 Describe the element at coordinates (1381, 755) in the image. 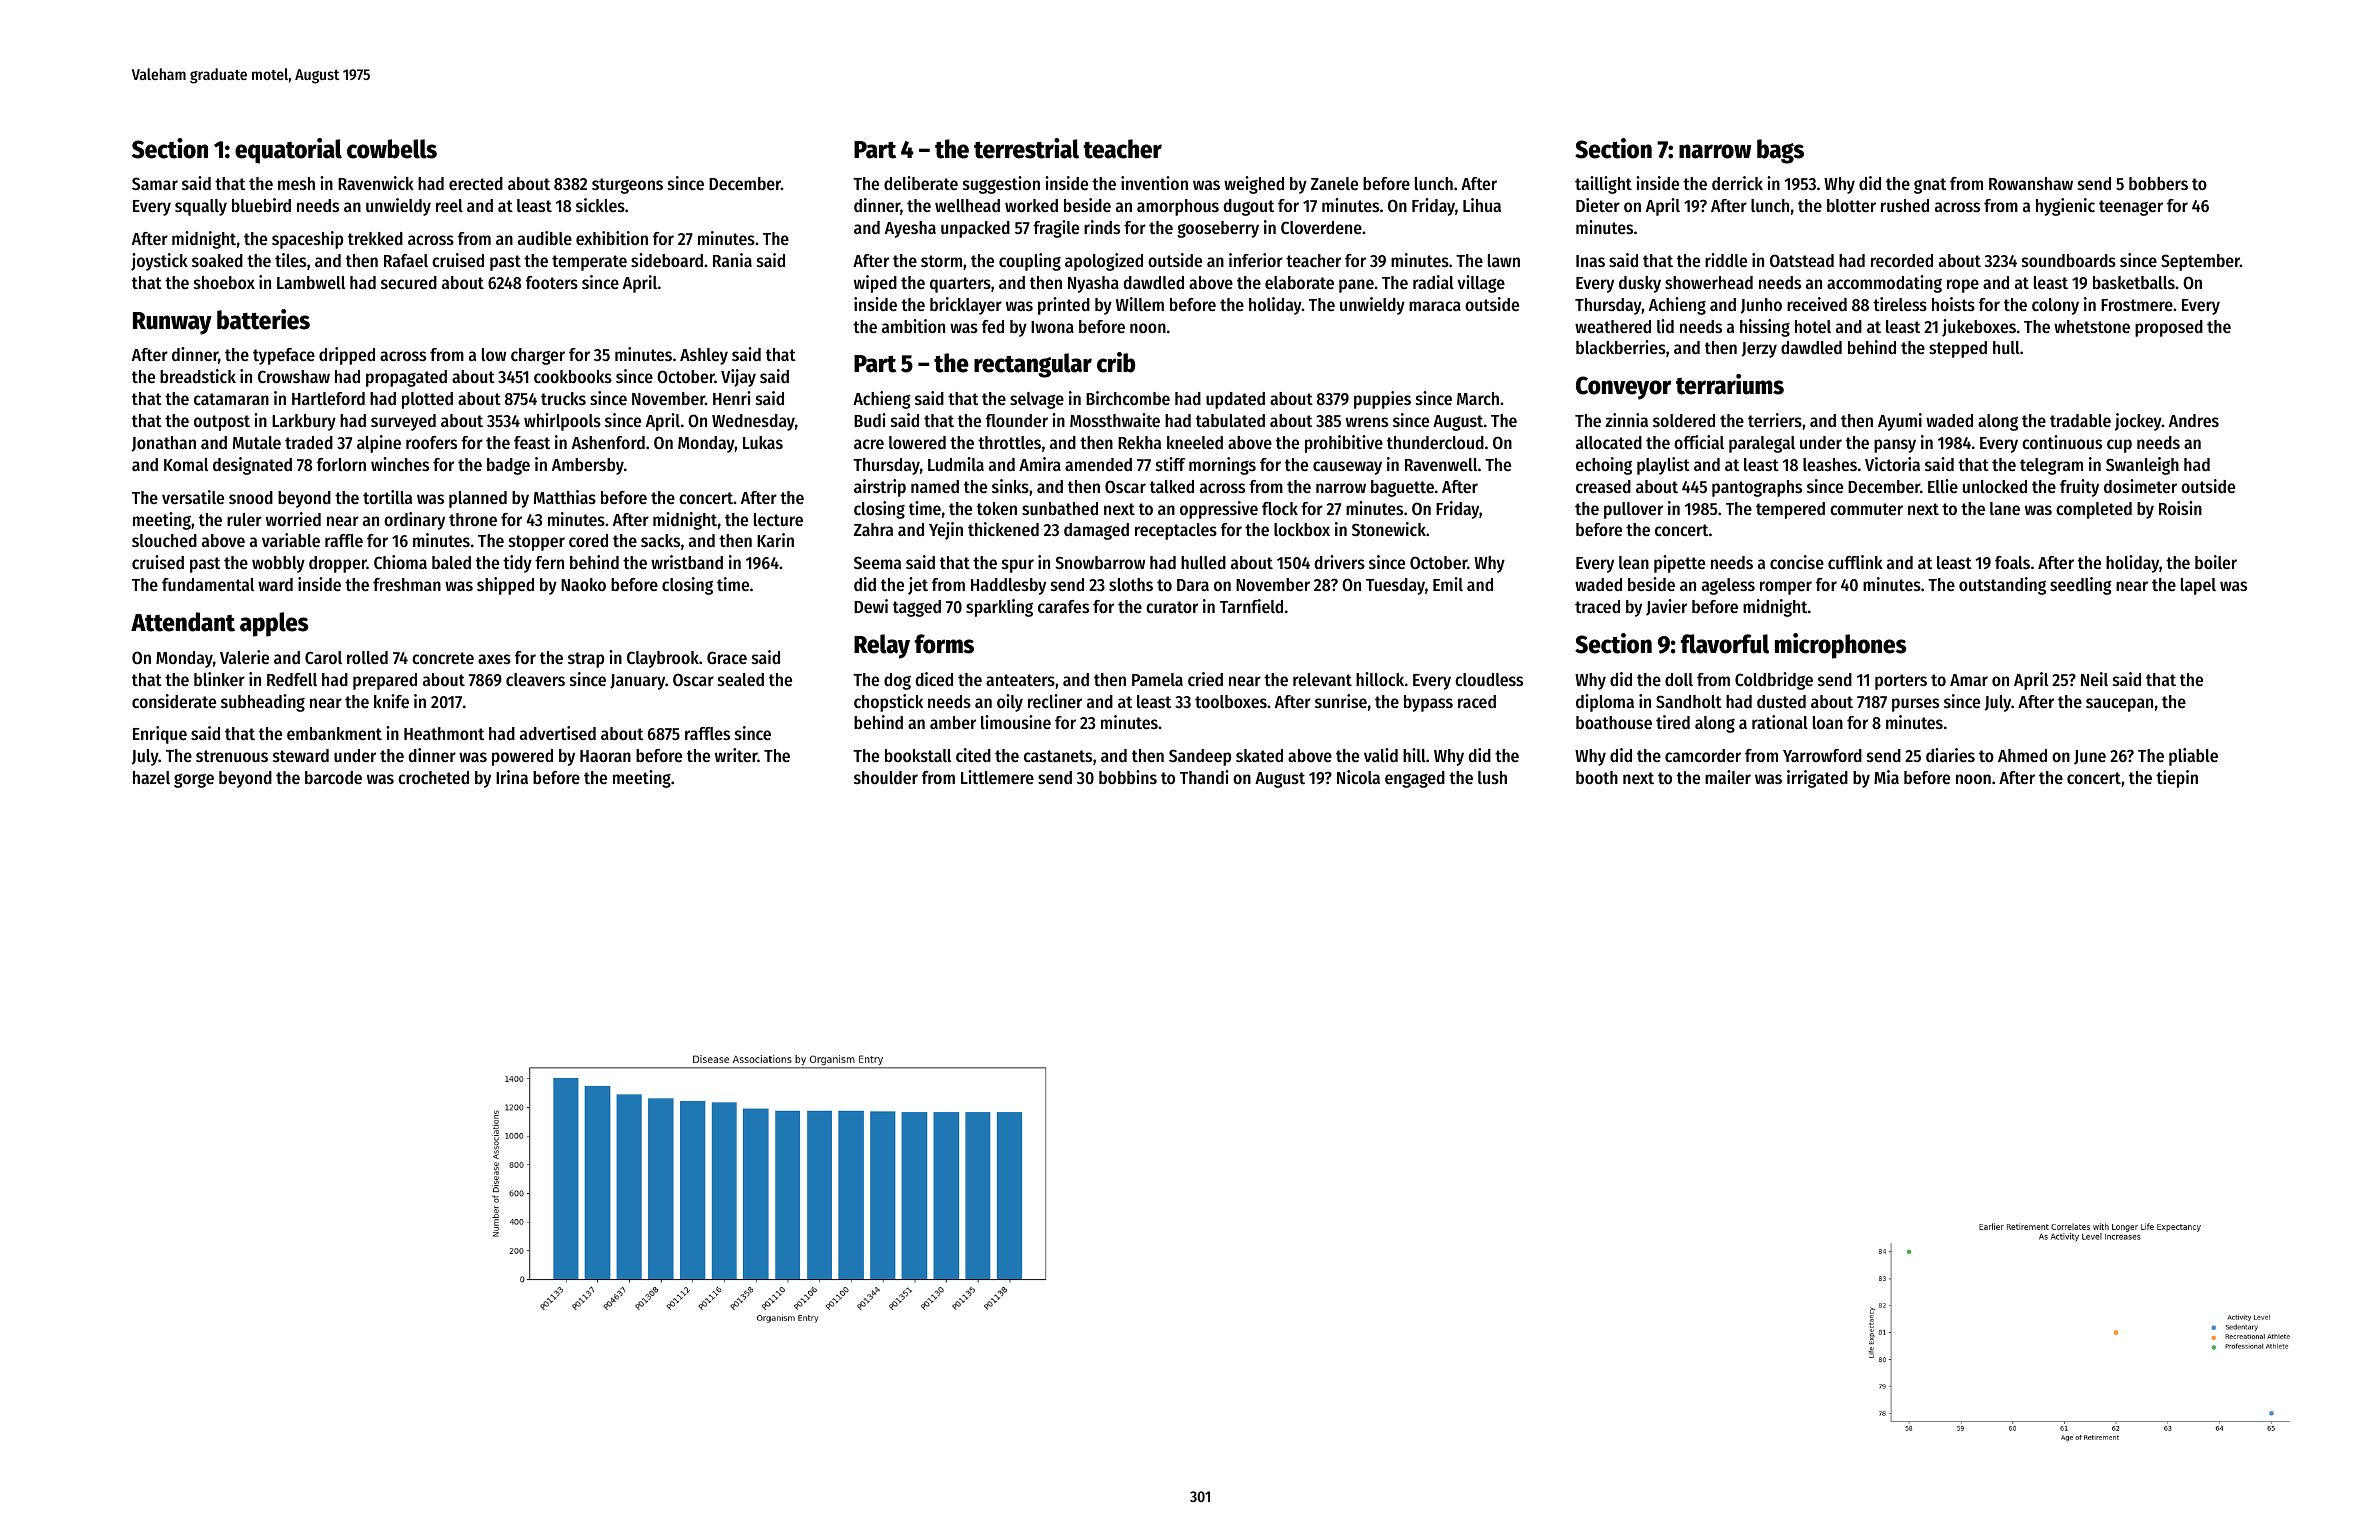

I see `valid` at that location.
